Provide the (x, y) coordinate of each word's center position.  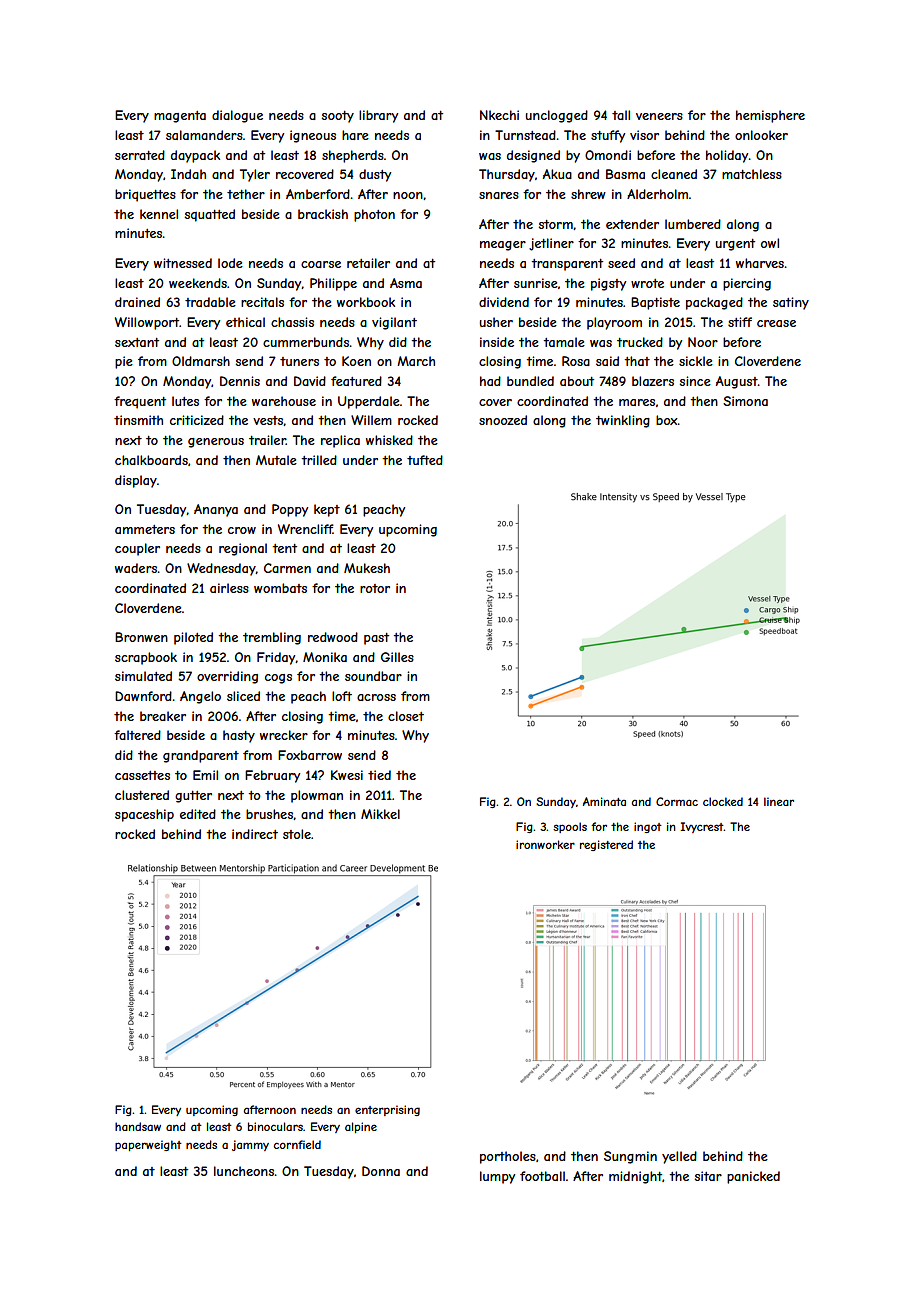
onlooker (761, 135)
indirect (255, 834)
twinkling (623, 421)
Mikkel (380, 814)
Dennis (240, 381)
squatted (210, 215)
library (378, 116)
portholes (508, 1157)
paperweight (148, 1145)
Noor (703, 342)
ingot (648, 827)
